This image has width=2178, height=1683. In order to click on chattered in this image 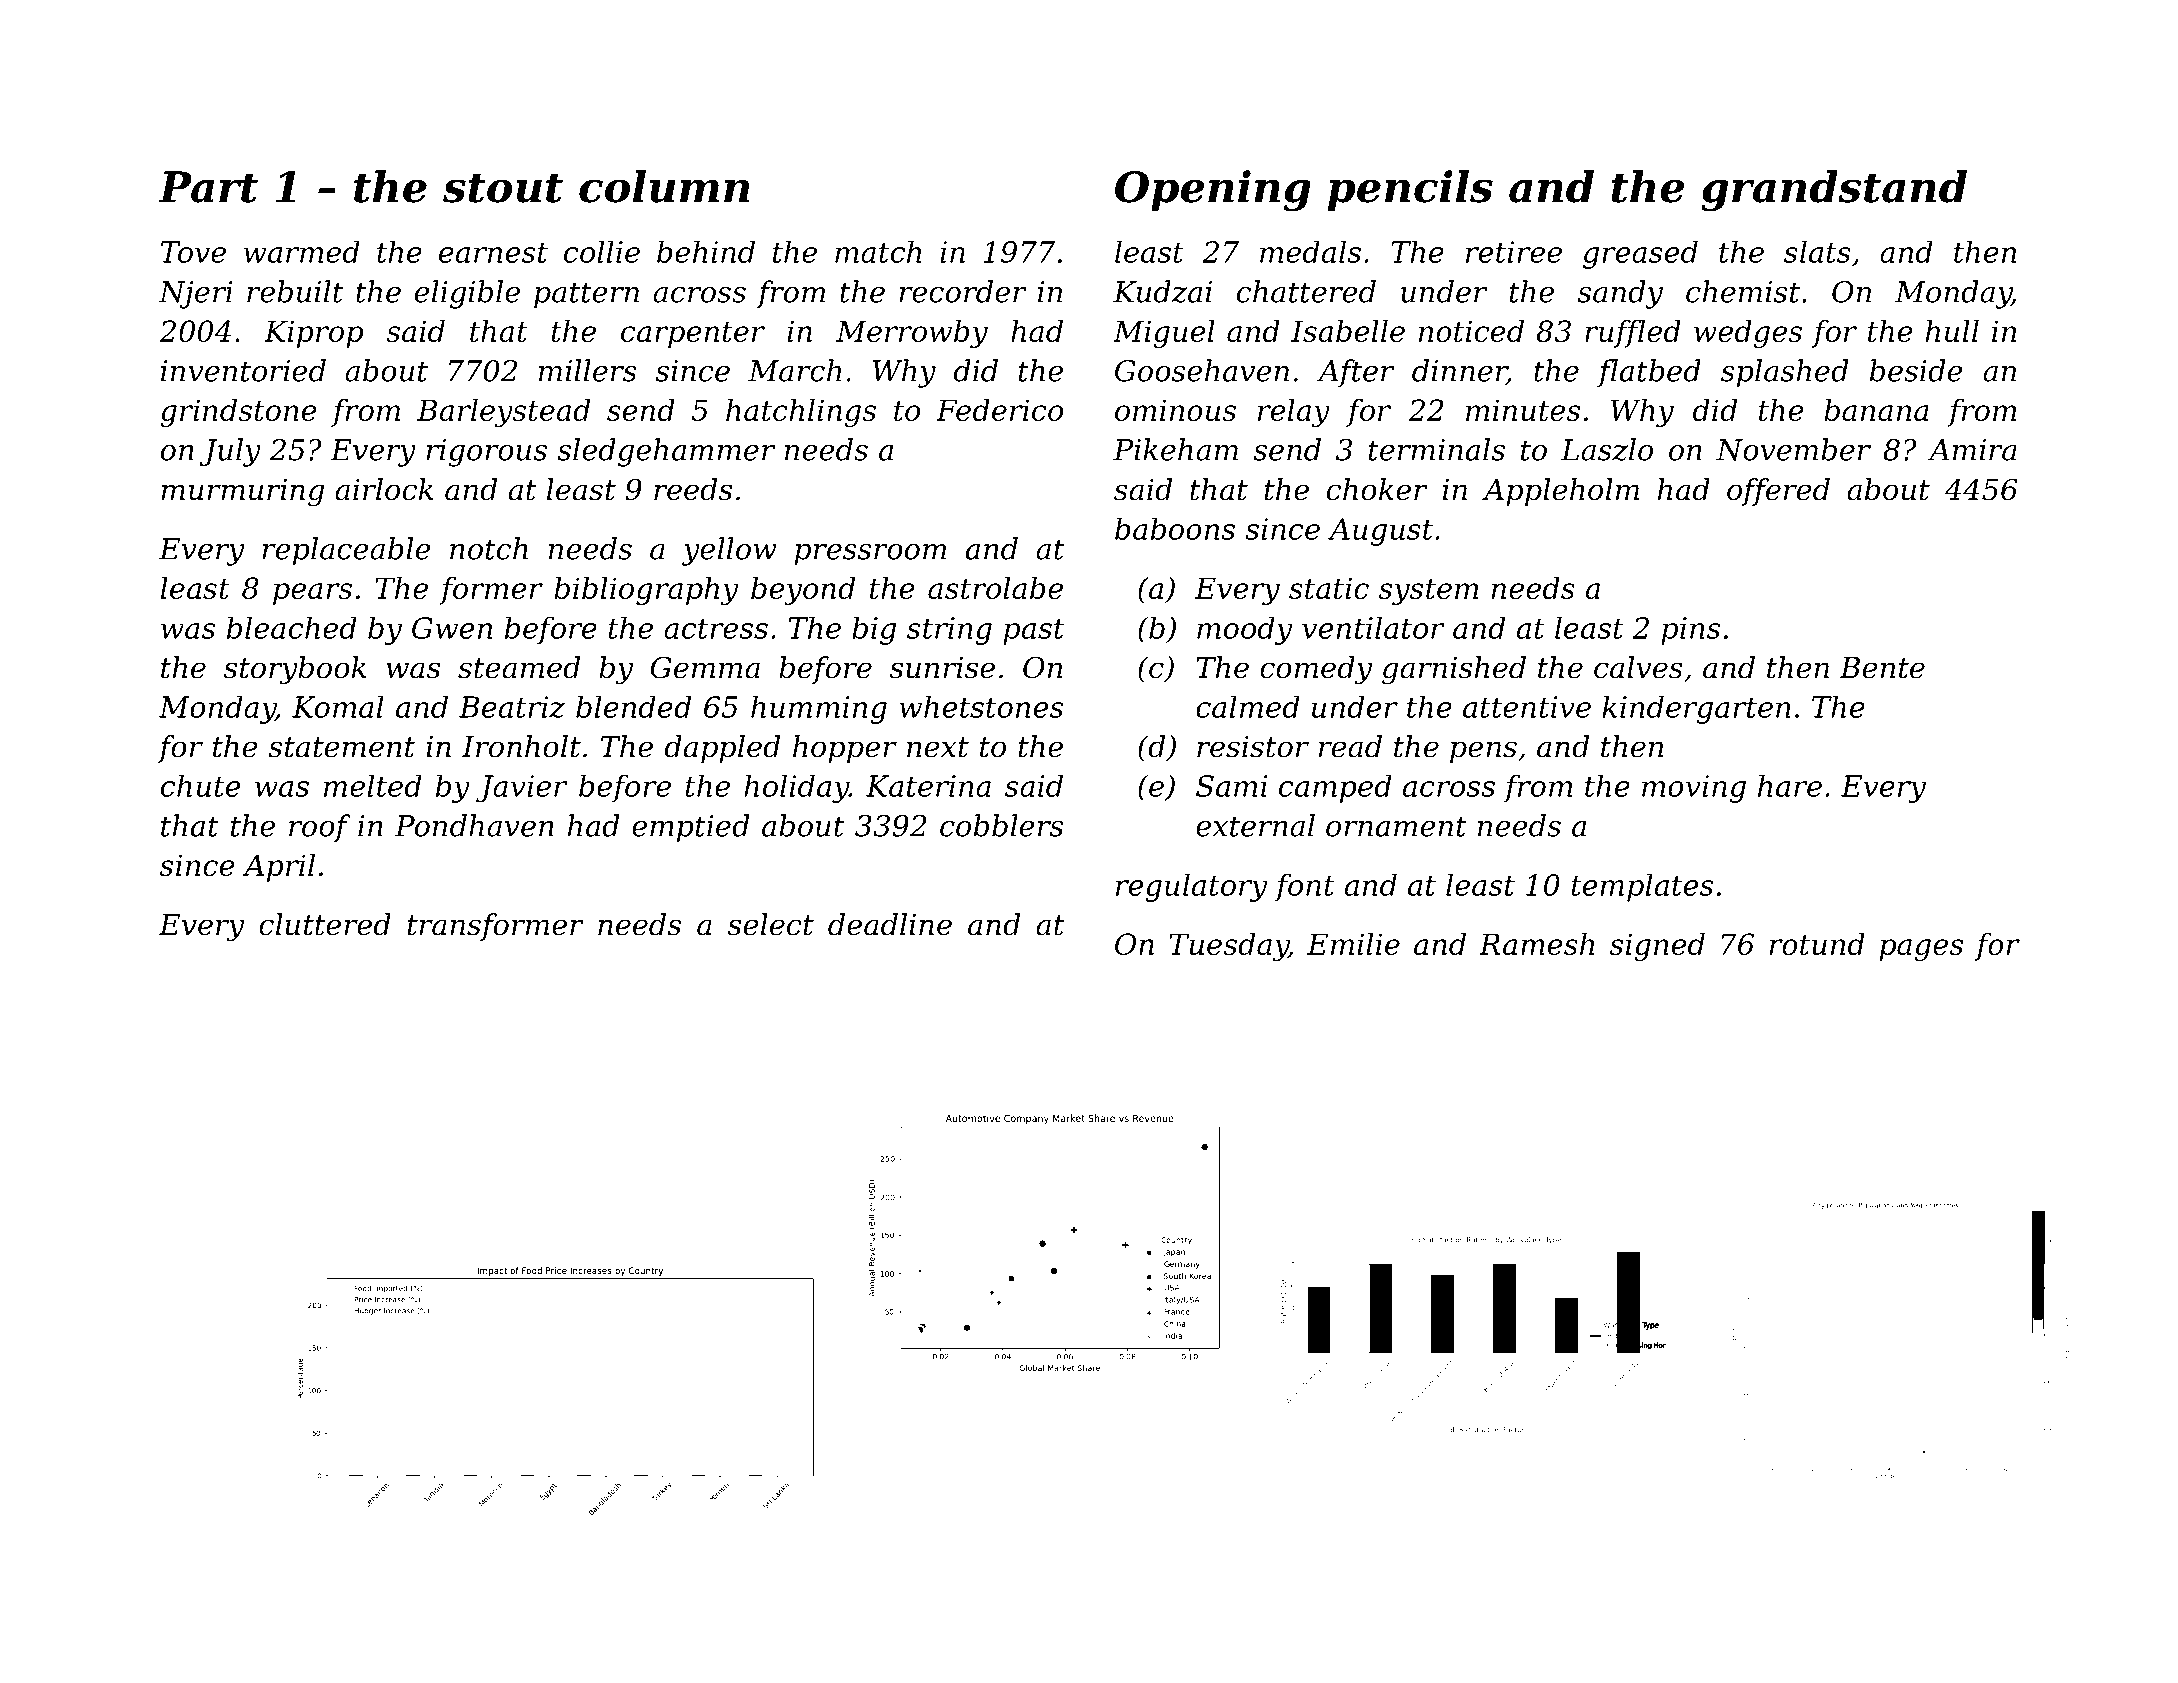, I will do `click(1306, 291)`.
